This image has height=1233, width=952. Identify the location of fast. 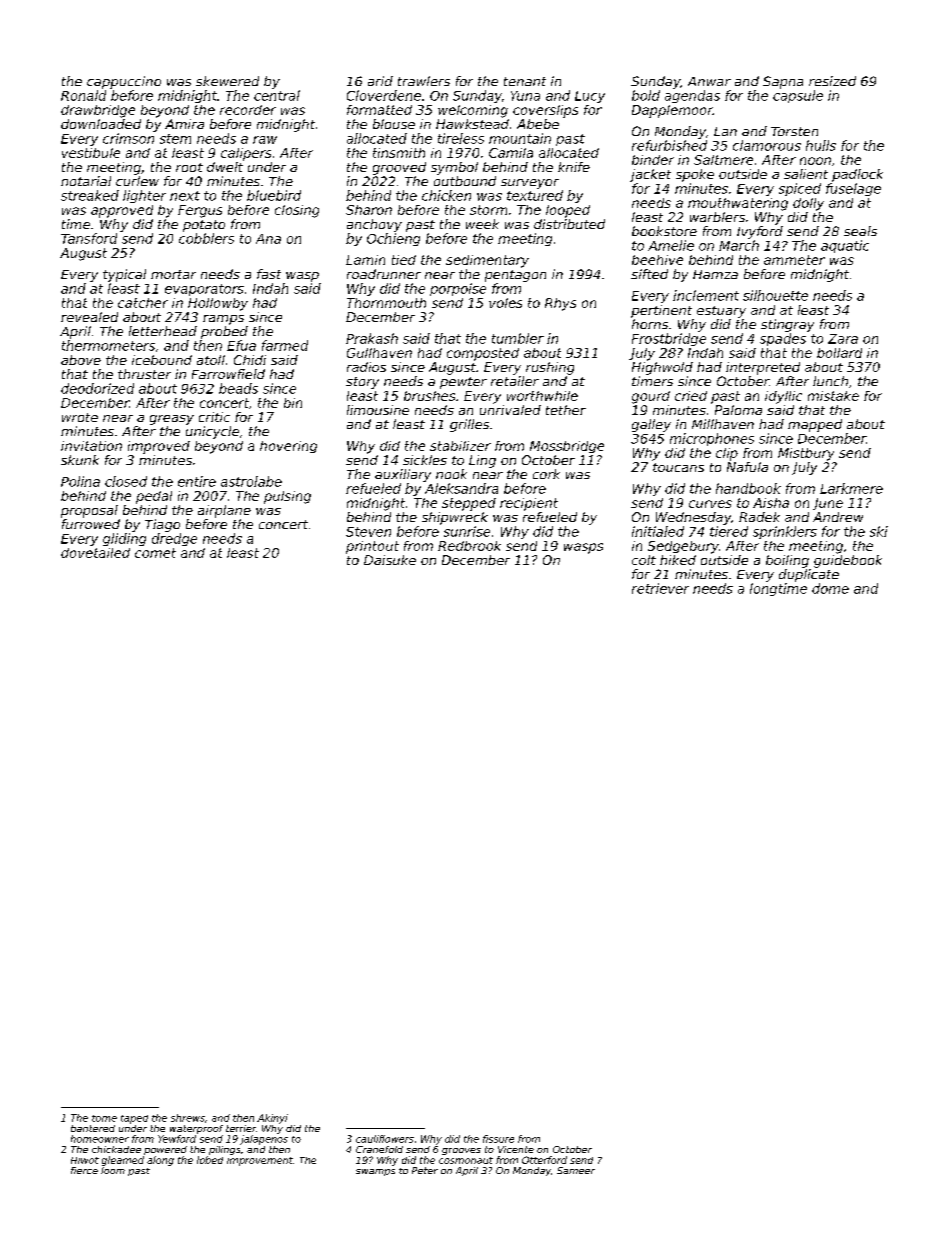
(269, 274).
